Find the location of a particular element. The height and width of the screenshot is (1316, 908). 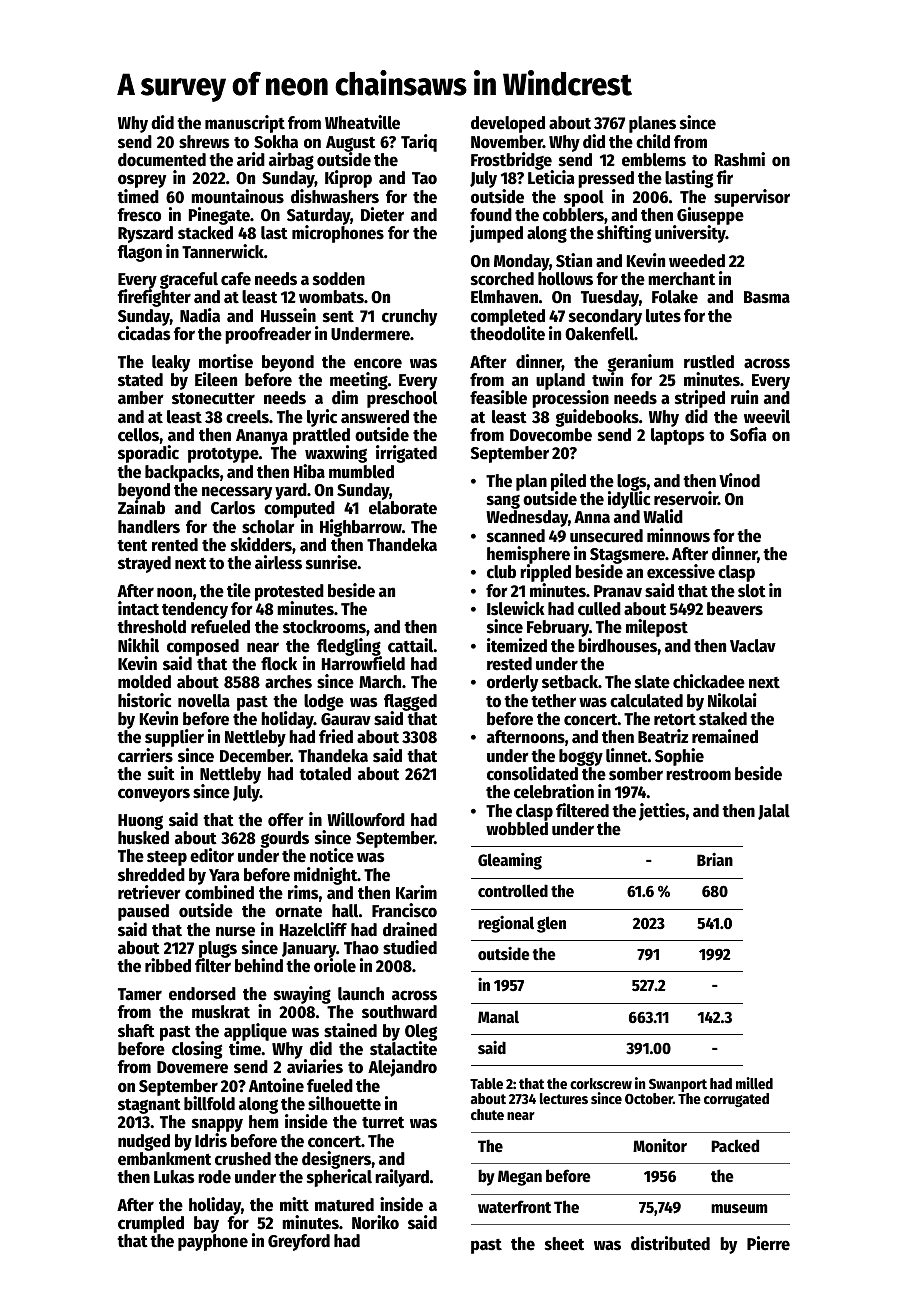

suit is located at coordinates (161, 773).
